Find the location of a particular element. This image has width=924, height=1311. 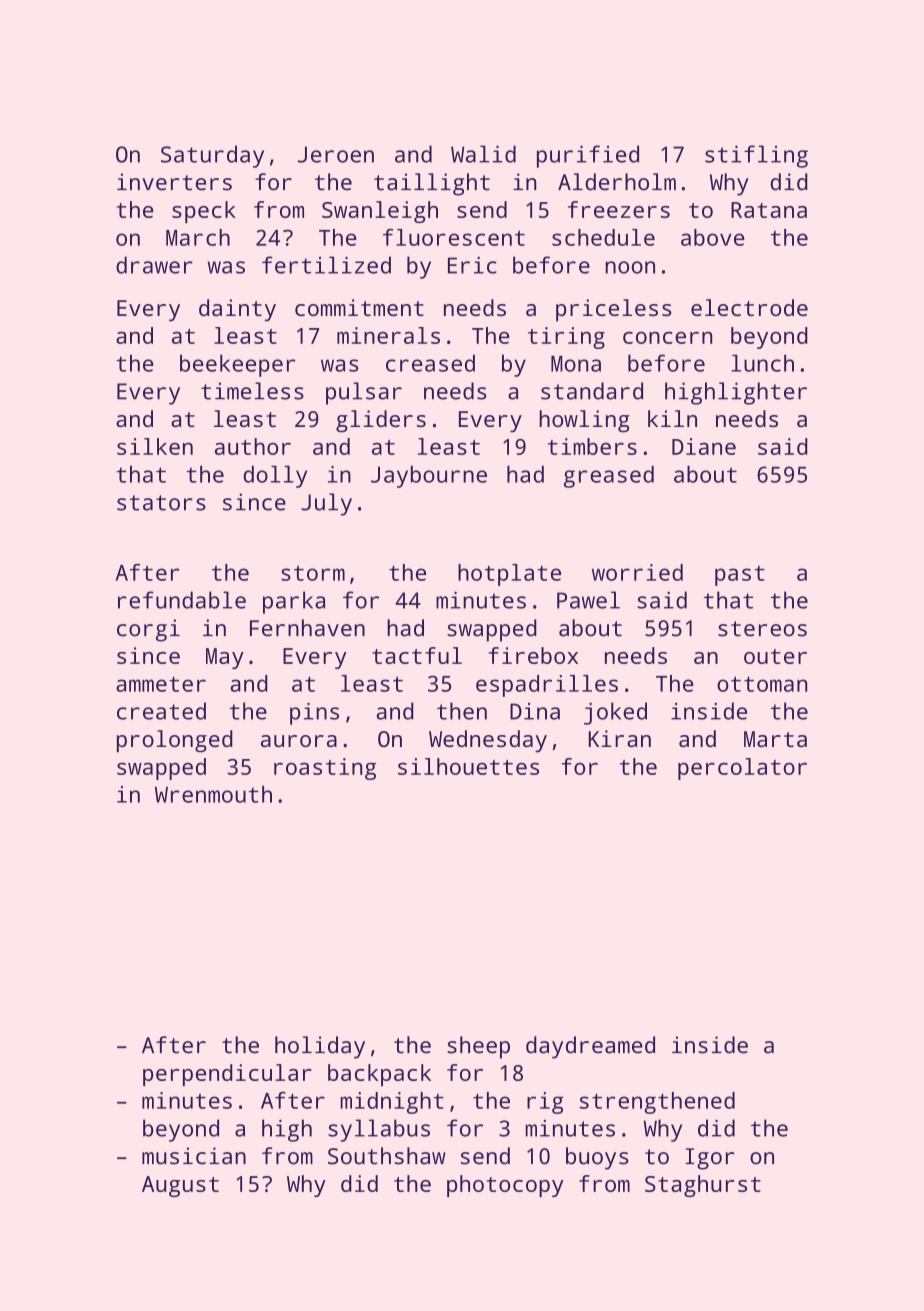

purified is located at coordinates (588, 156).
